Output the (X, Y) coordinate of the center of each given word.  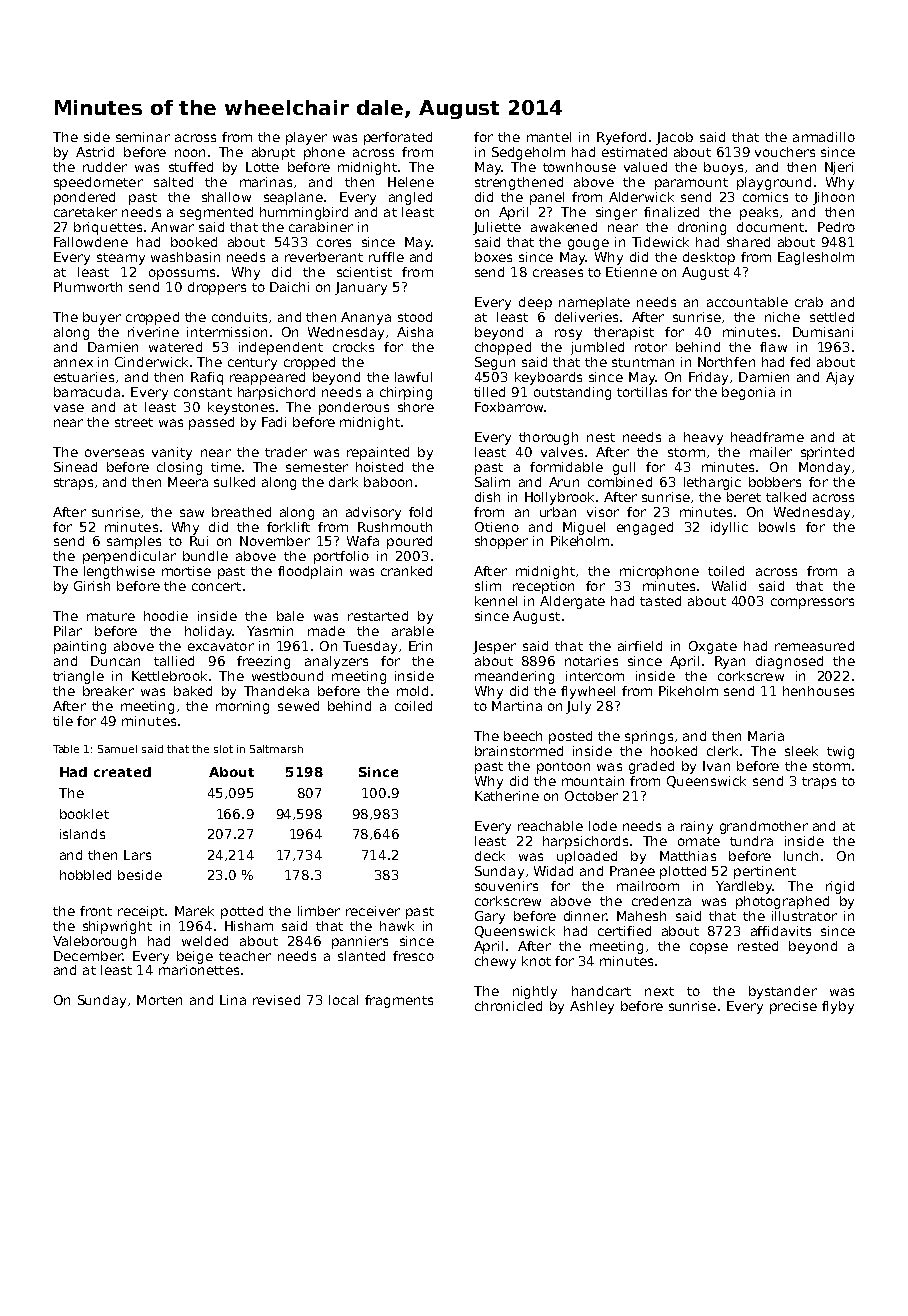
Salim (492, 482)
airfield (640, 646)
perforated (398, 138)
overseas (114, 453)
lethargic (712, 483)
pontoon (563, 768)
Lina (233, 1000)
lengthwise (119, 572)
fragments (399, 1001)
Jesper (494, 647)
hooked (674, 751)
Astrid (95, 152)
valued (645, 167)
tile (63, 721)
